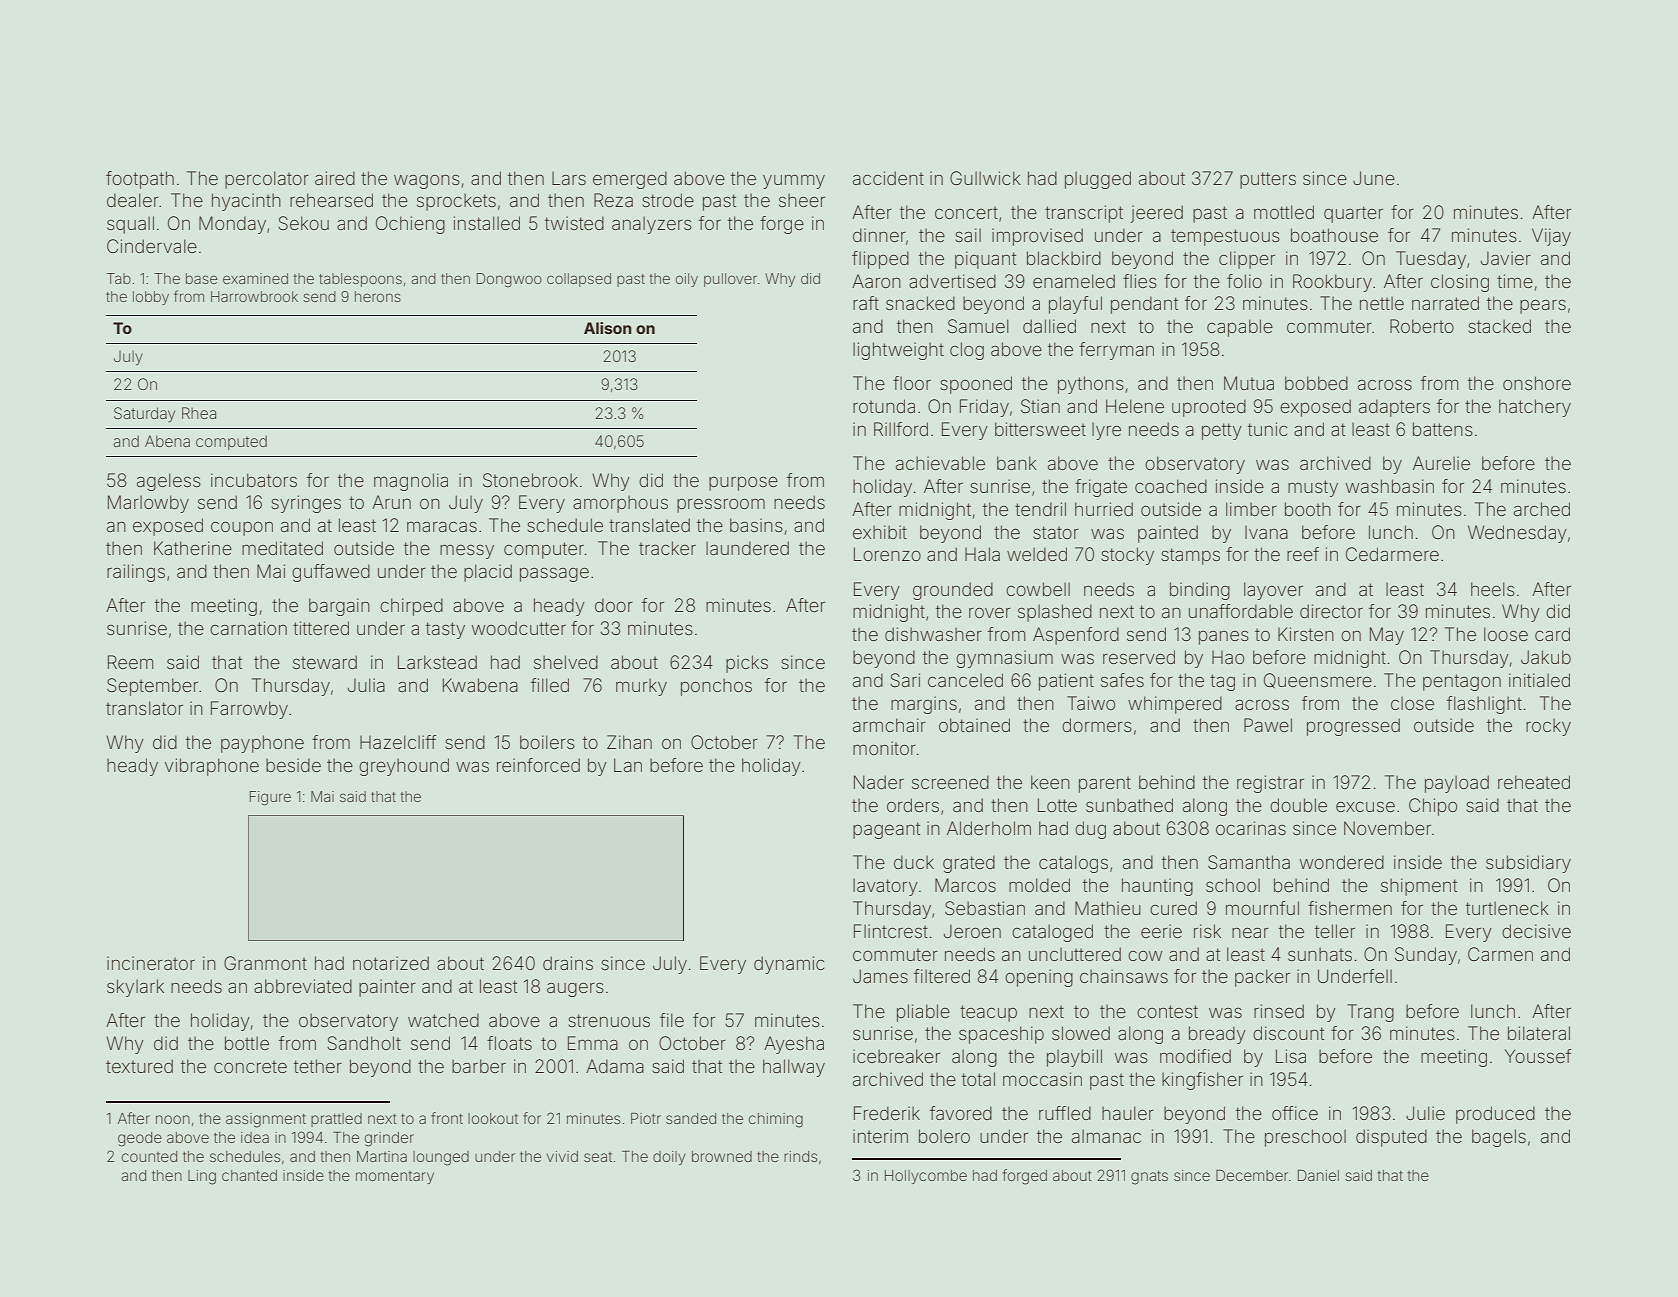 This screenshot has height=1297, width=1678. Describe the element at coordinates (966, 212) in the screenshot. I see `concert` at that location.
